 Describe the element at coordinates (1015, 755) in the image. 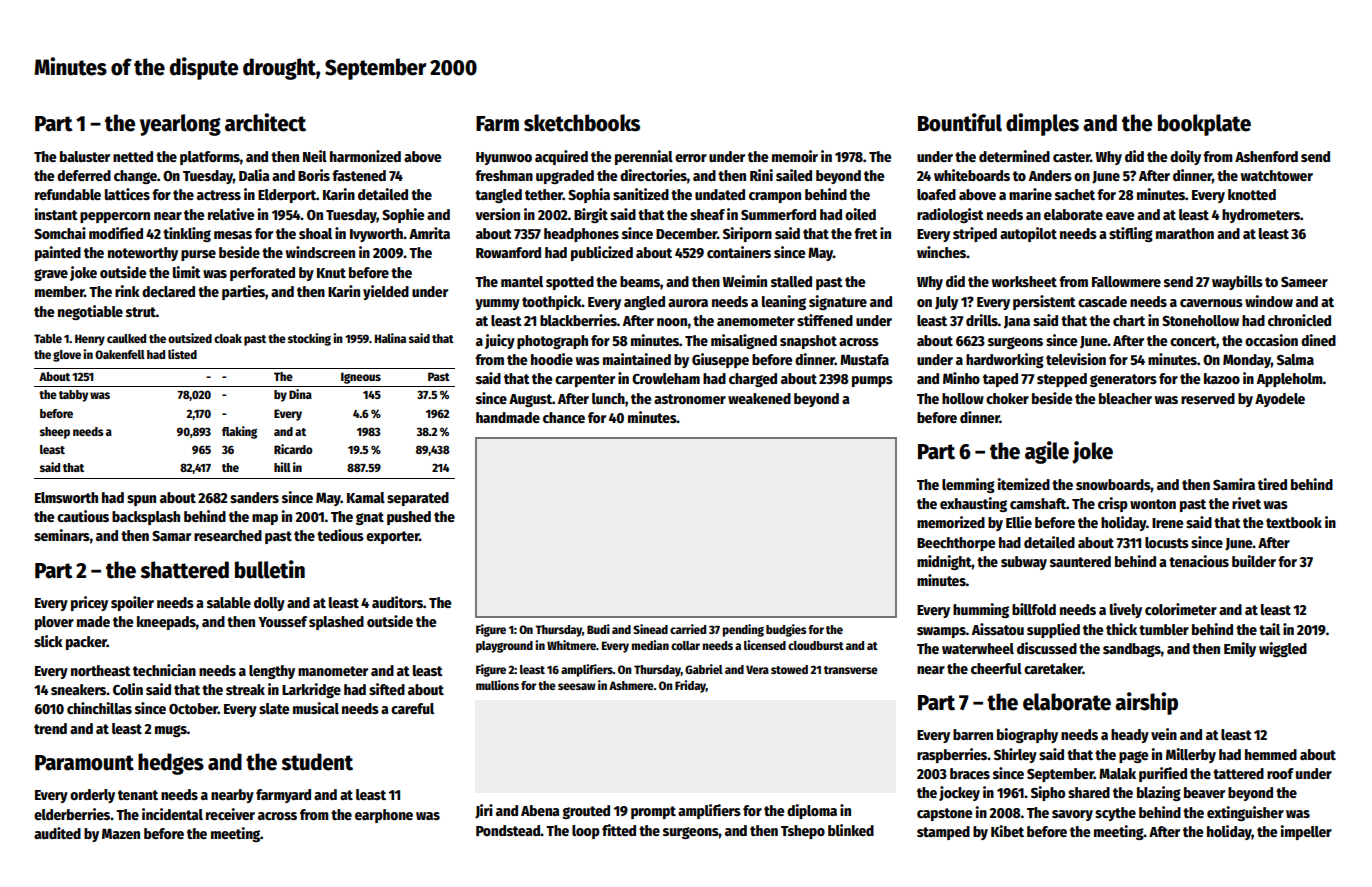

I see `Shirley` at that location.
